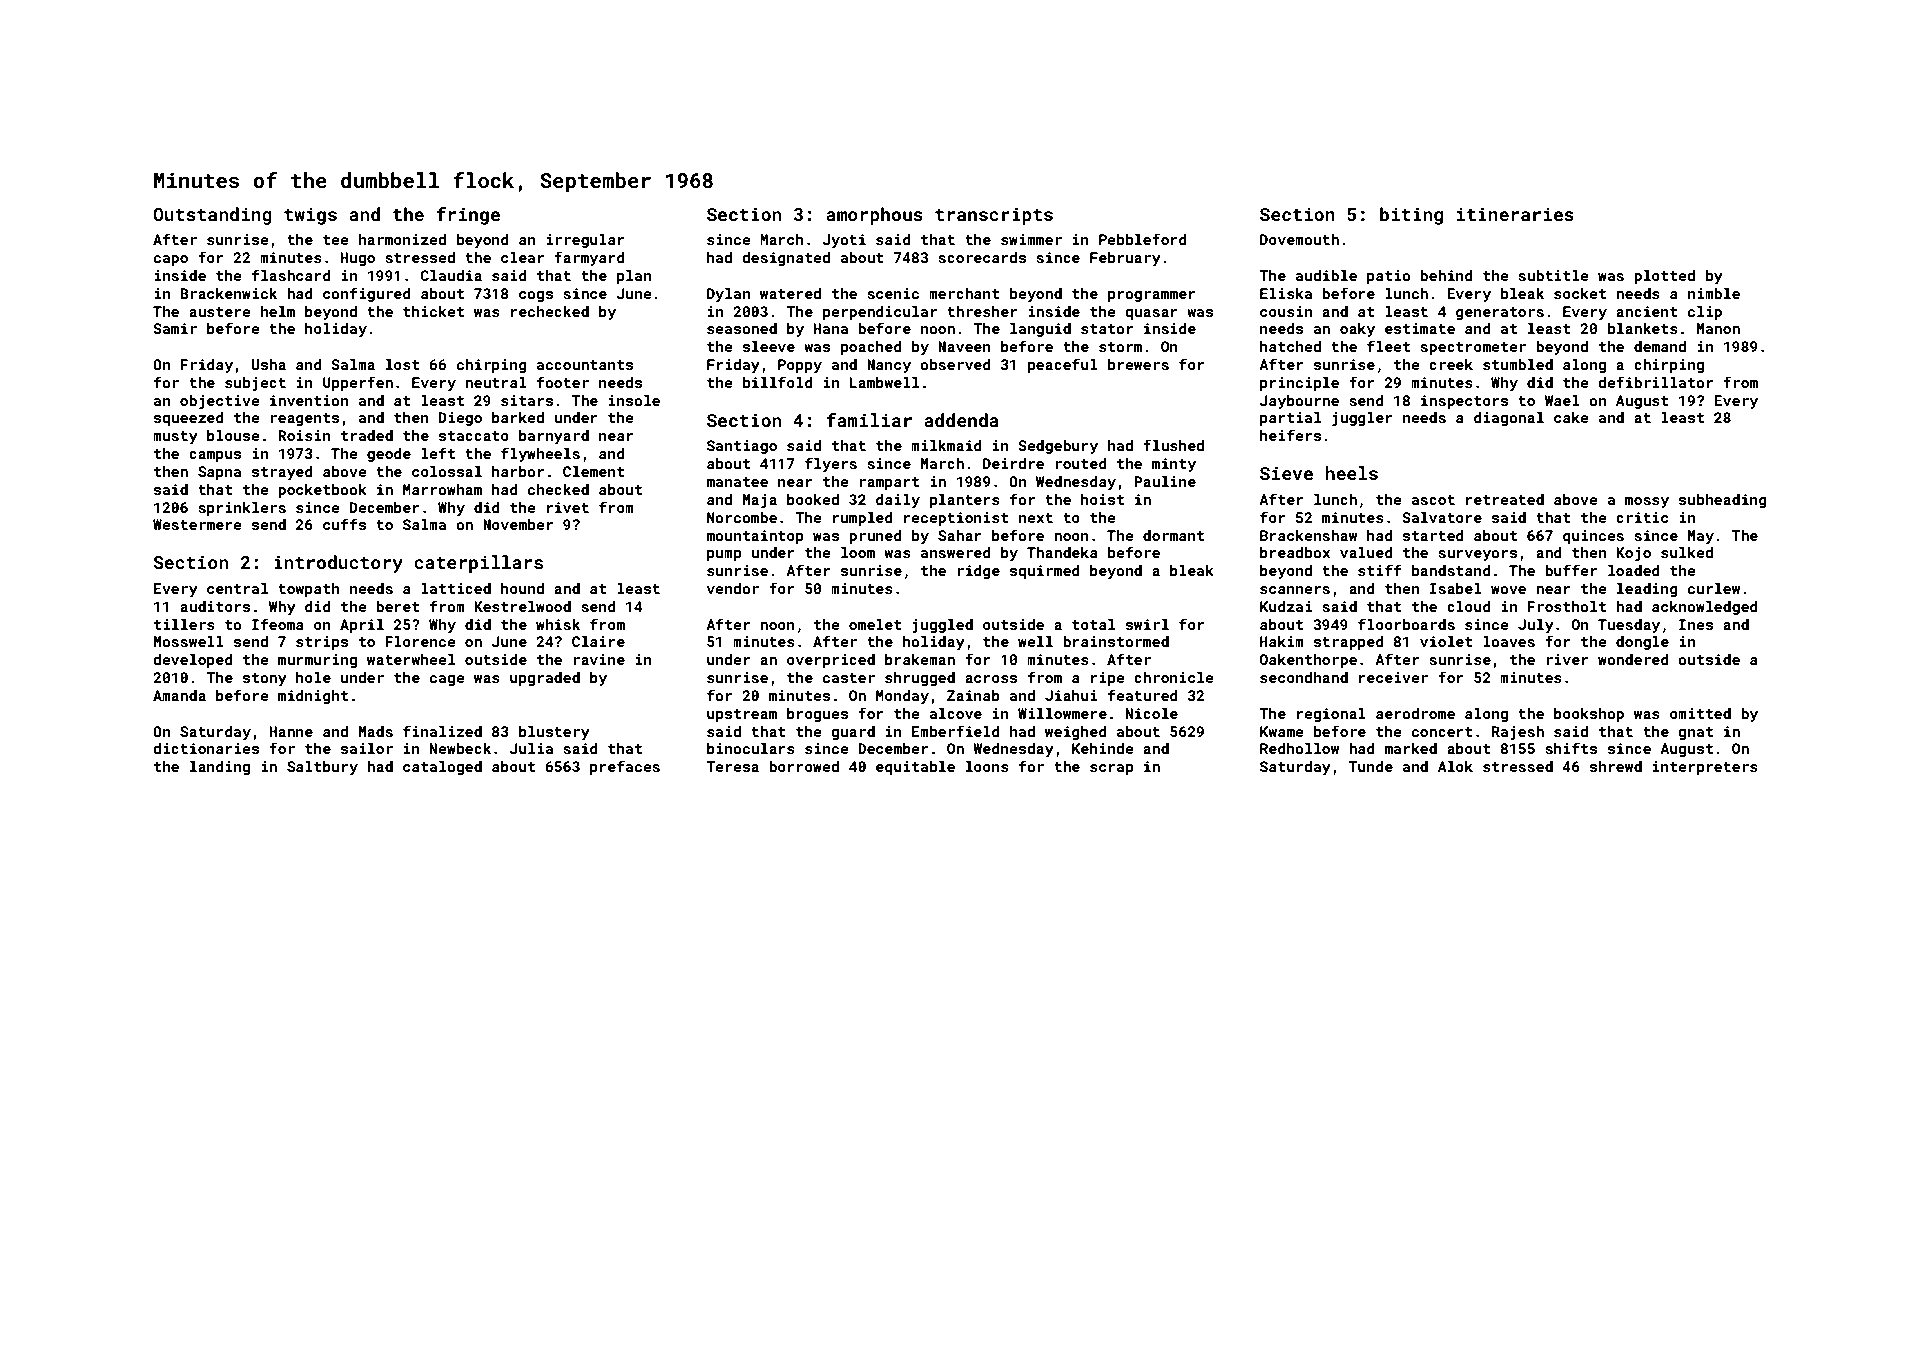 This screenshot has height=1360, width=1923. Describe the element at coordinates (220, 768) in the screenshot. I see `landing` at that location.
